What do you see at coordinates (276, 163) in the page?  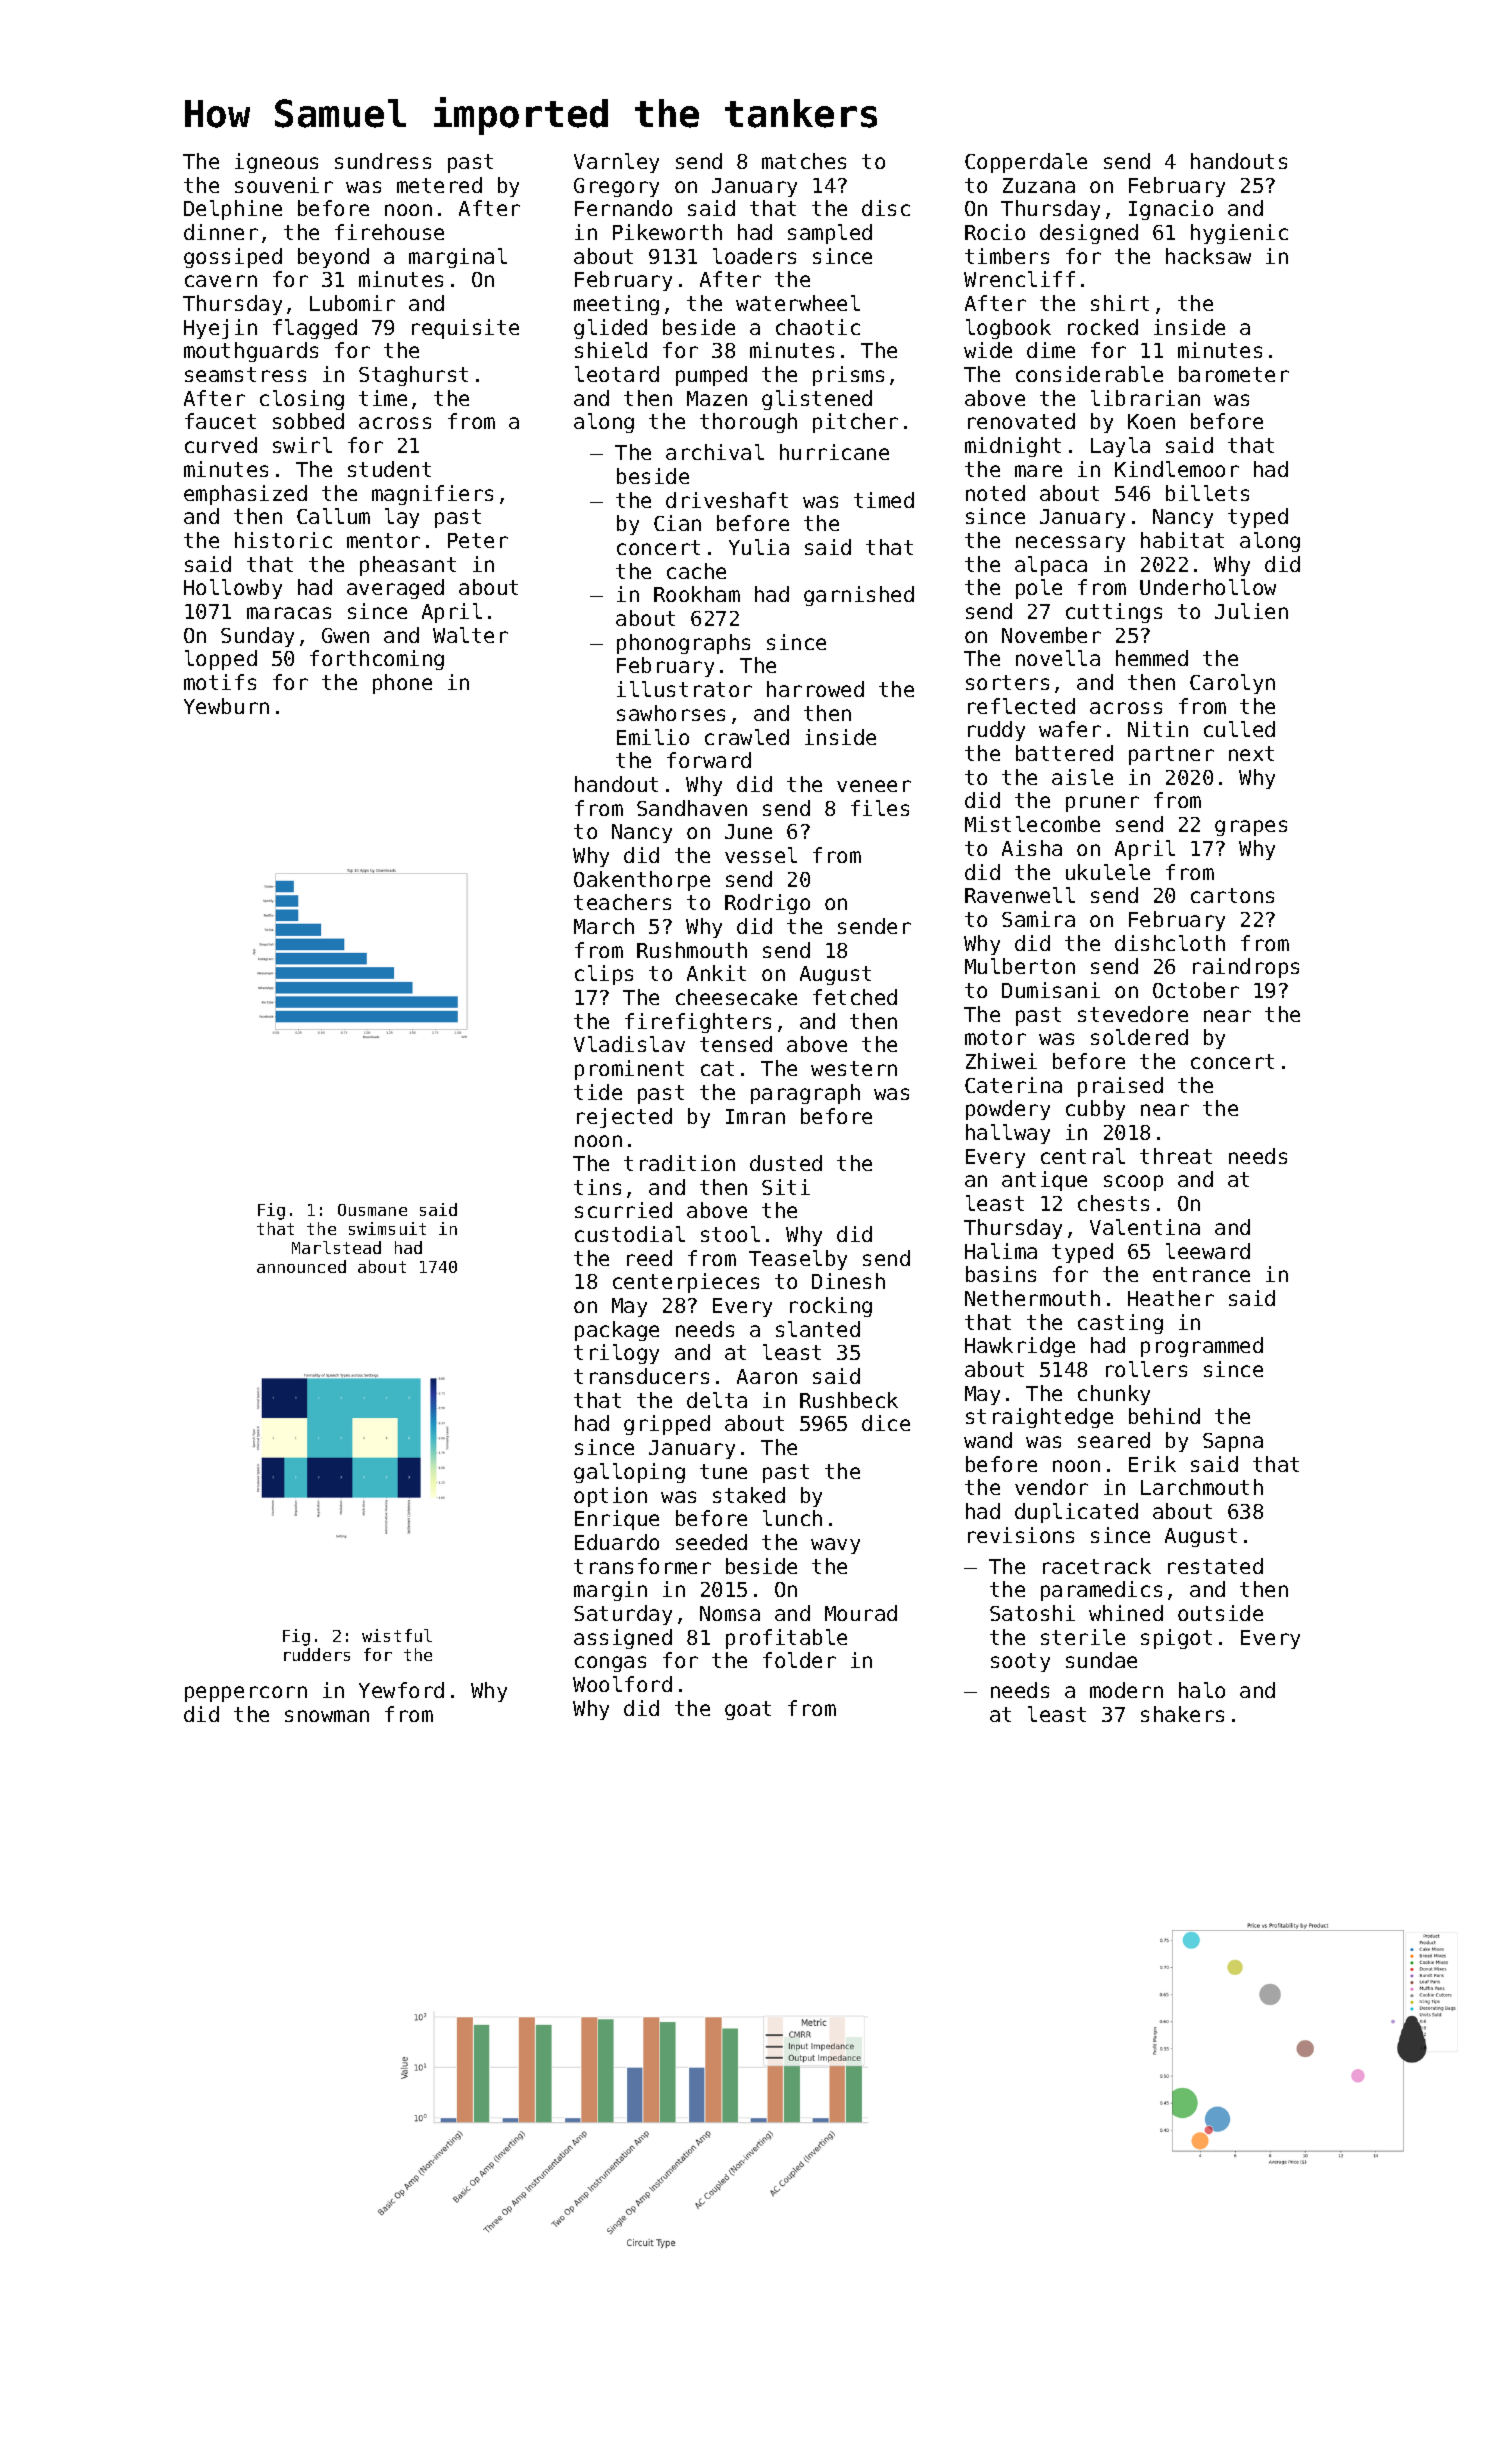 I see `igneous` at bounding box center [276, 163].
